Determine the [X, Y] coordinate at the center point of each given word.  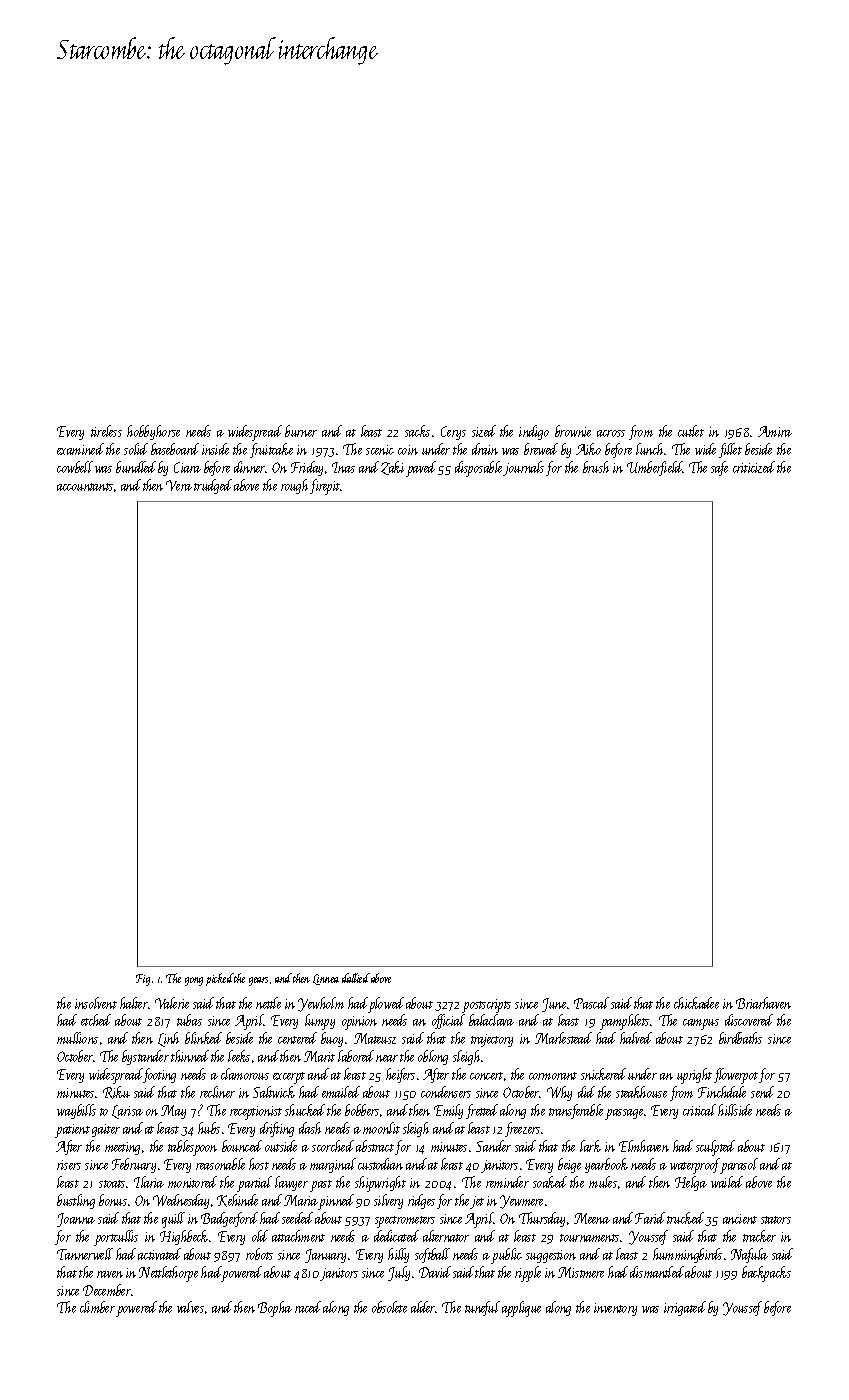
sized [484, 431]
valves [190, 1307]
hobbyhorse [153, 432]
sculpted [715, 1148]
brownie [573, 431]
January [325, 1256]
